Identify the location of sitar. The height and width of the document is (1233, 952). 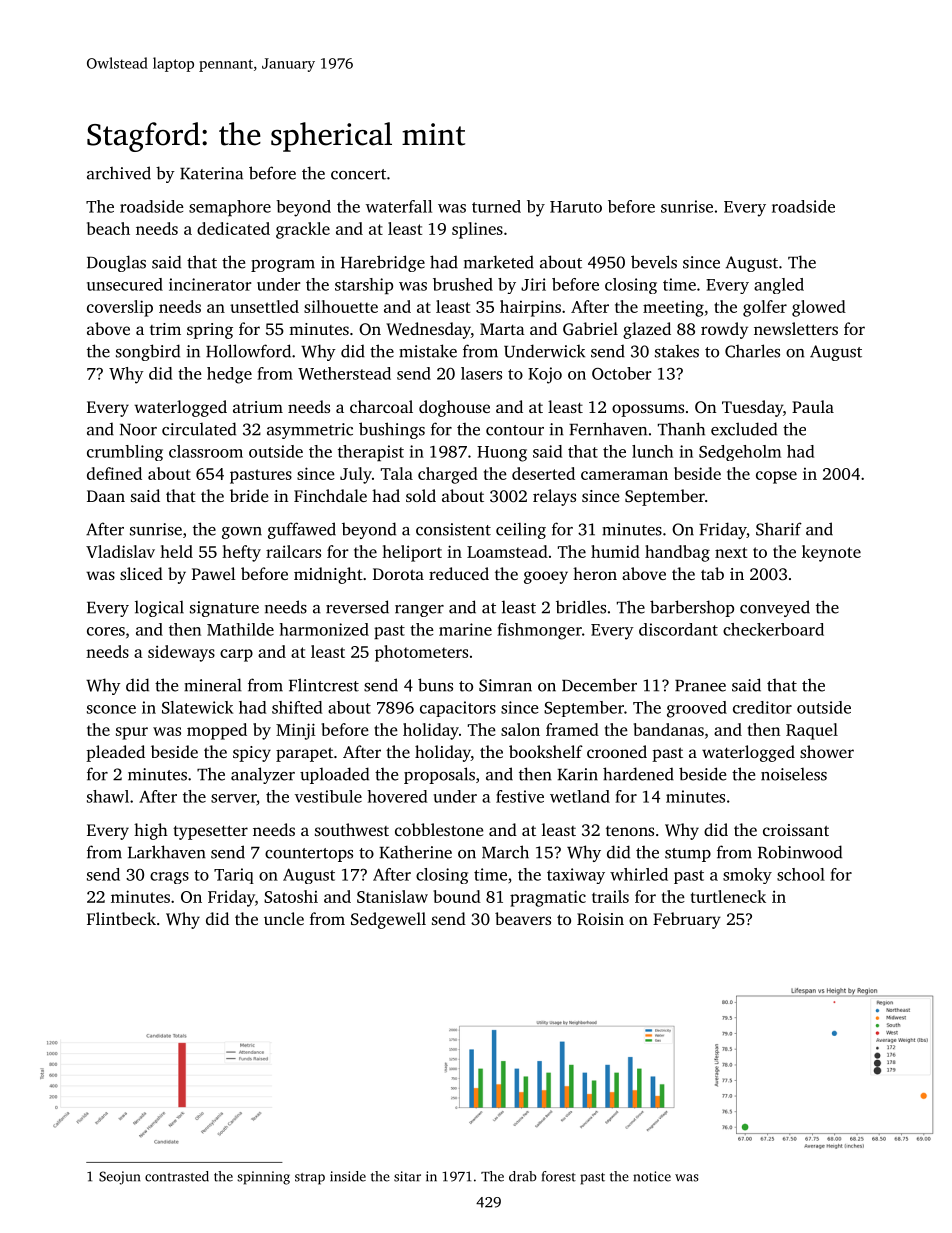
(407, 1176).
